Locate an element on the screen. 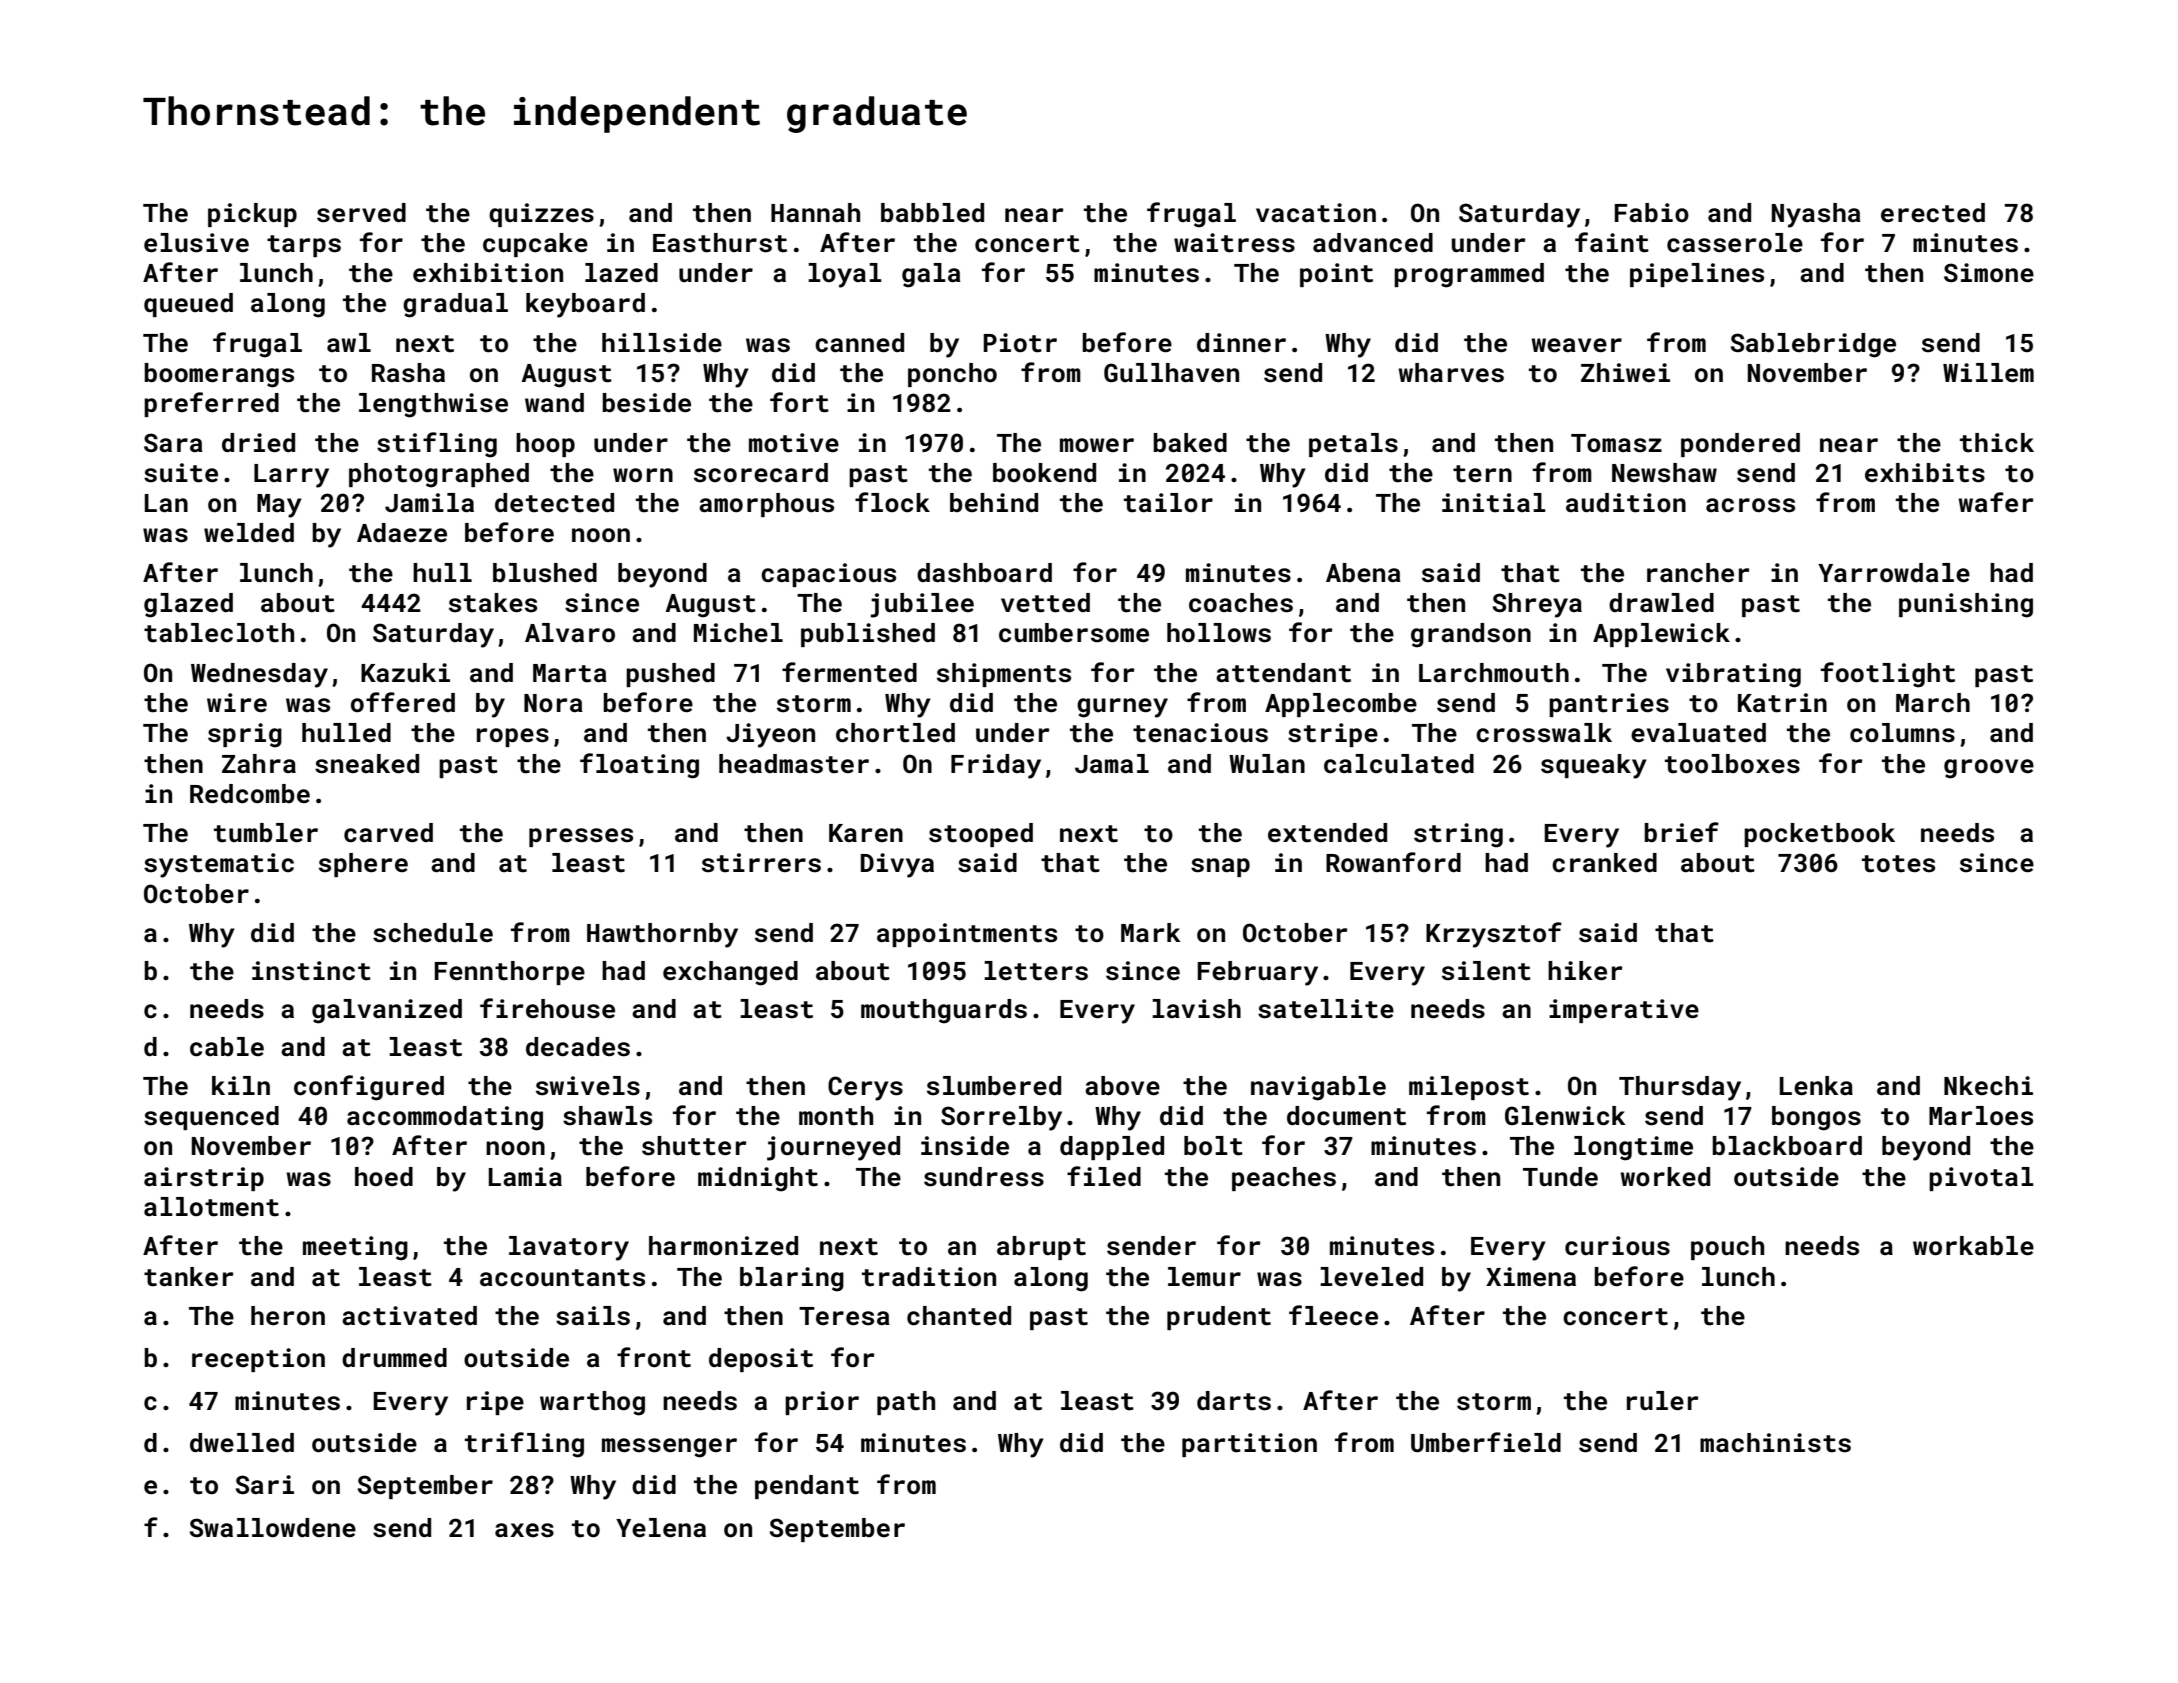 This screenshot has height=1683, width=2178. hiker is located at coordinates (1585, 971).
